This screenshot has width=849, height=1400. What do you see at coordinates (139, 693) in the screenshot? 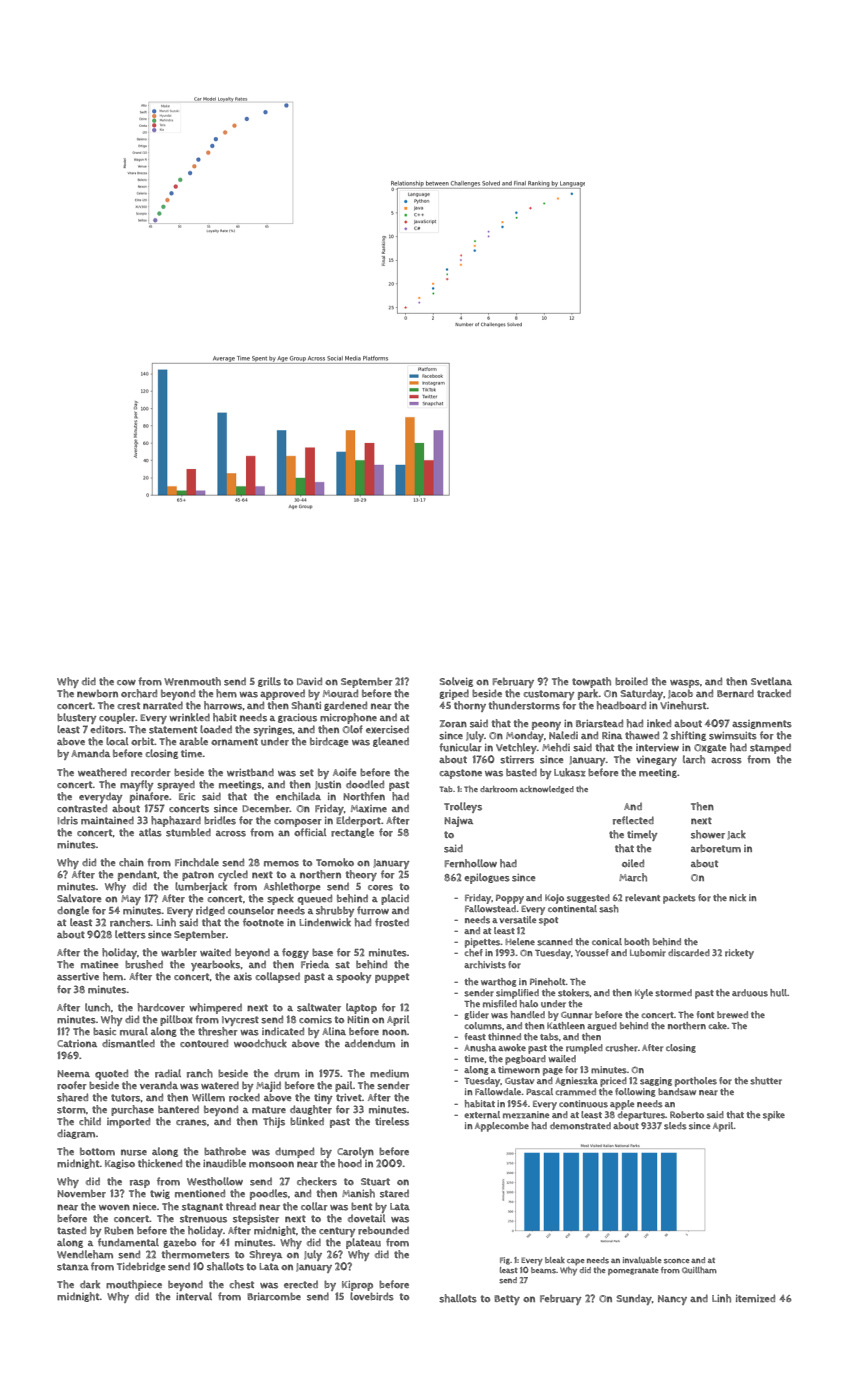
I see `orchard` at bounding box center [139, 693].
